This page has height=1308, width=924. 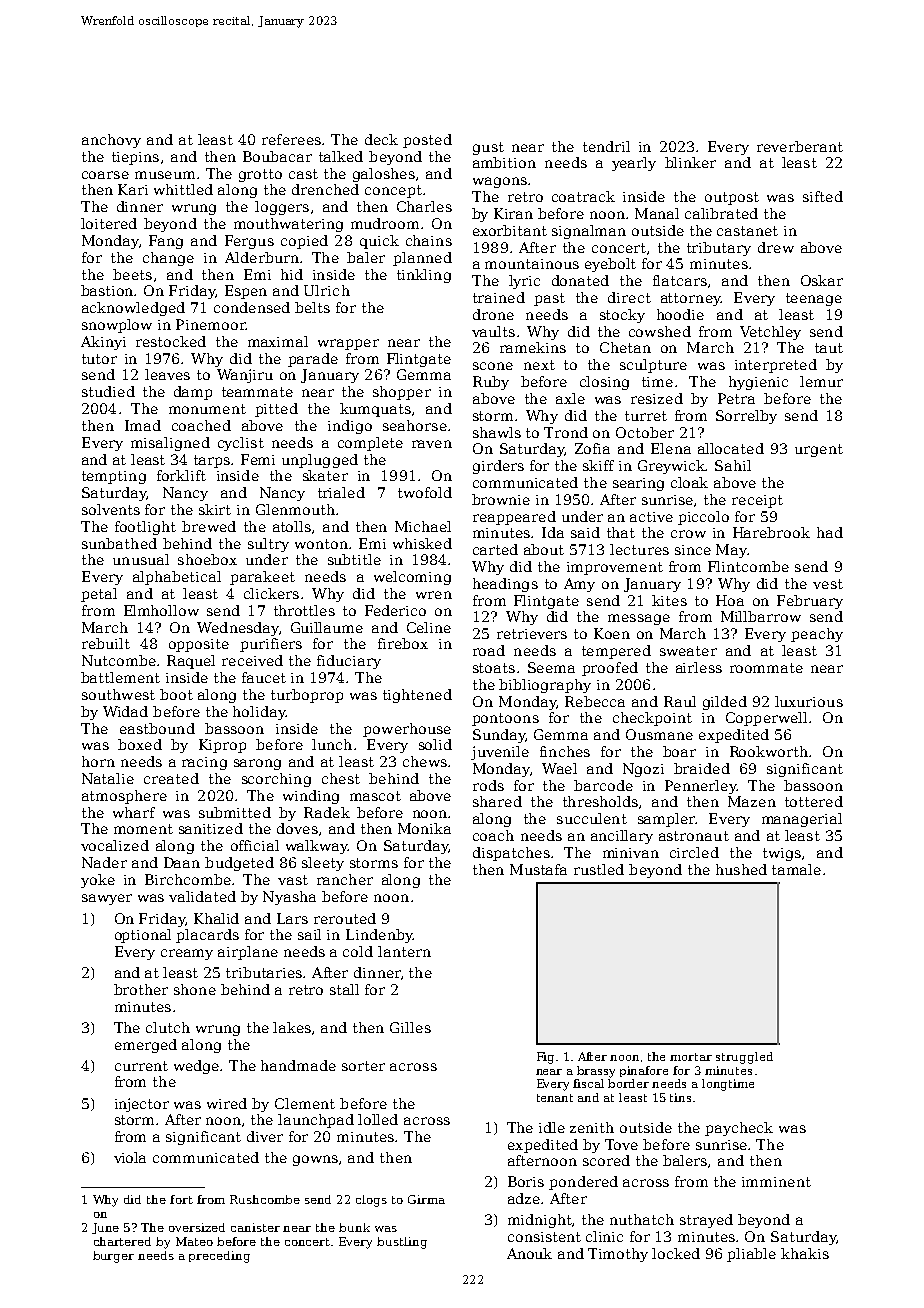 I want to click on welcoming, so click(x=412, y=578).
